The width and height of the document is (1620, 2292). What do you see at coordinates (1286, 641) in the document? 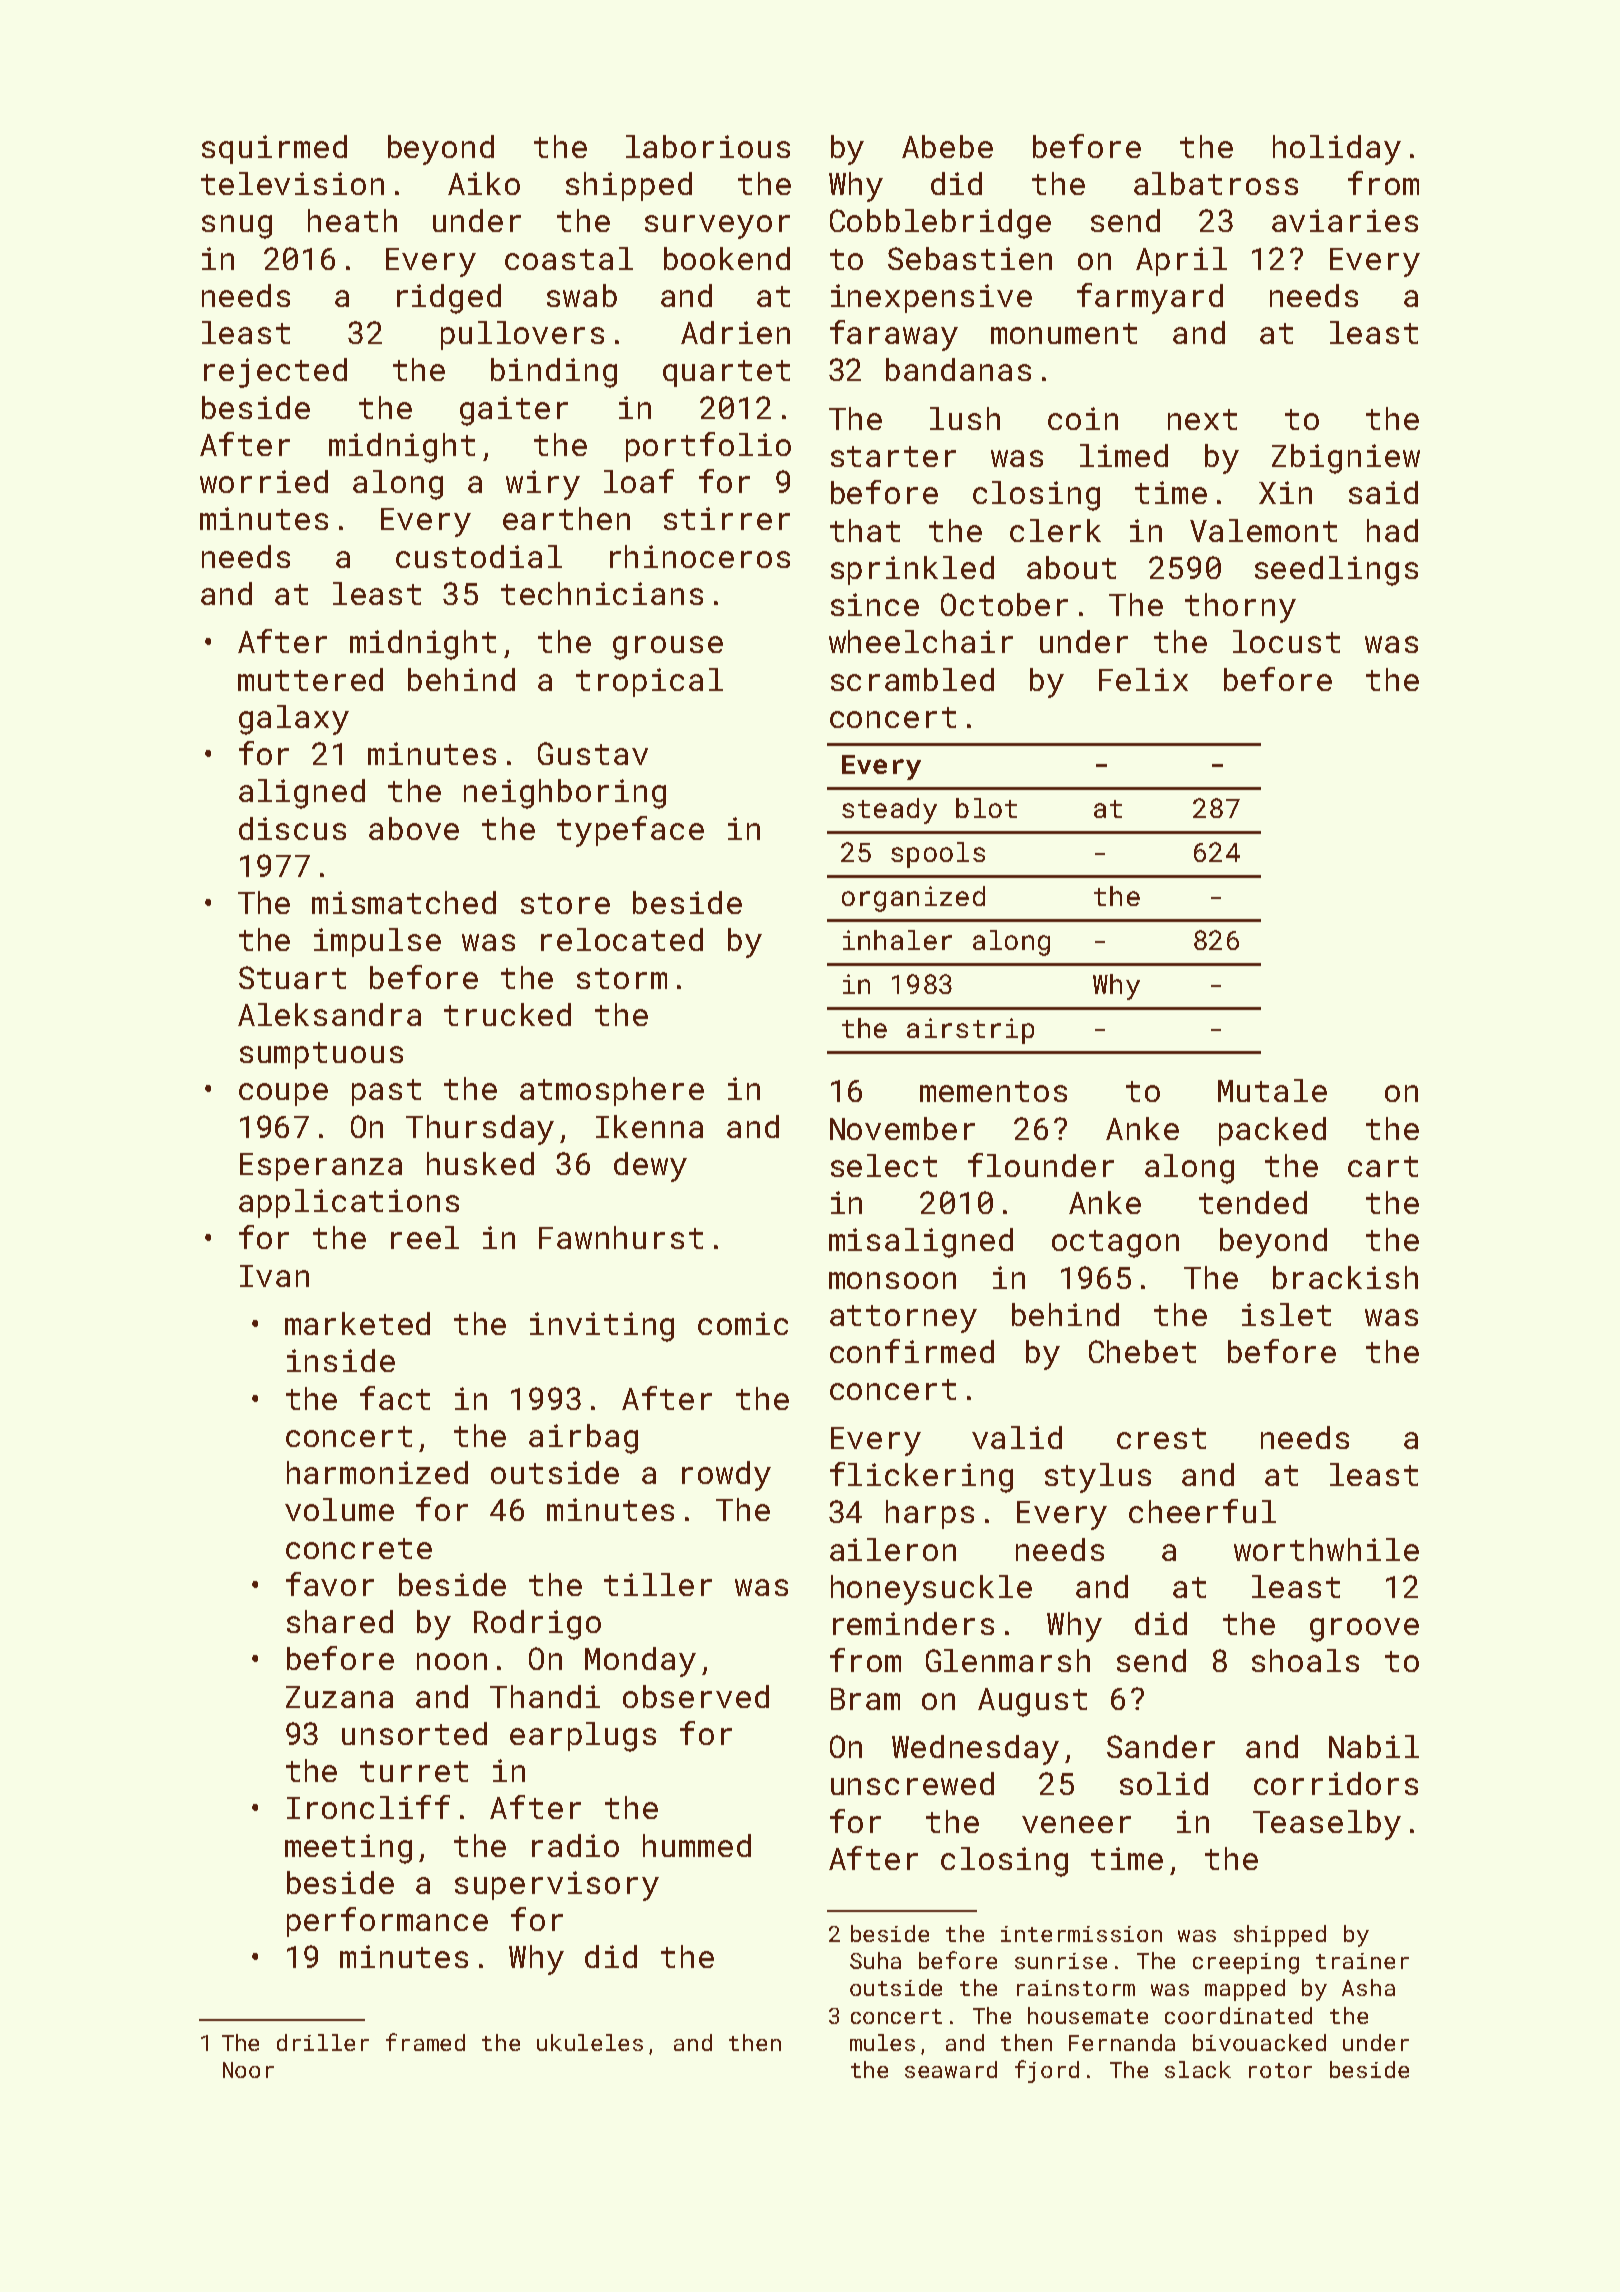
I see `locust` at bounding box center [1286, 641].
